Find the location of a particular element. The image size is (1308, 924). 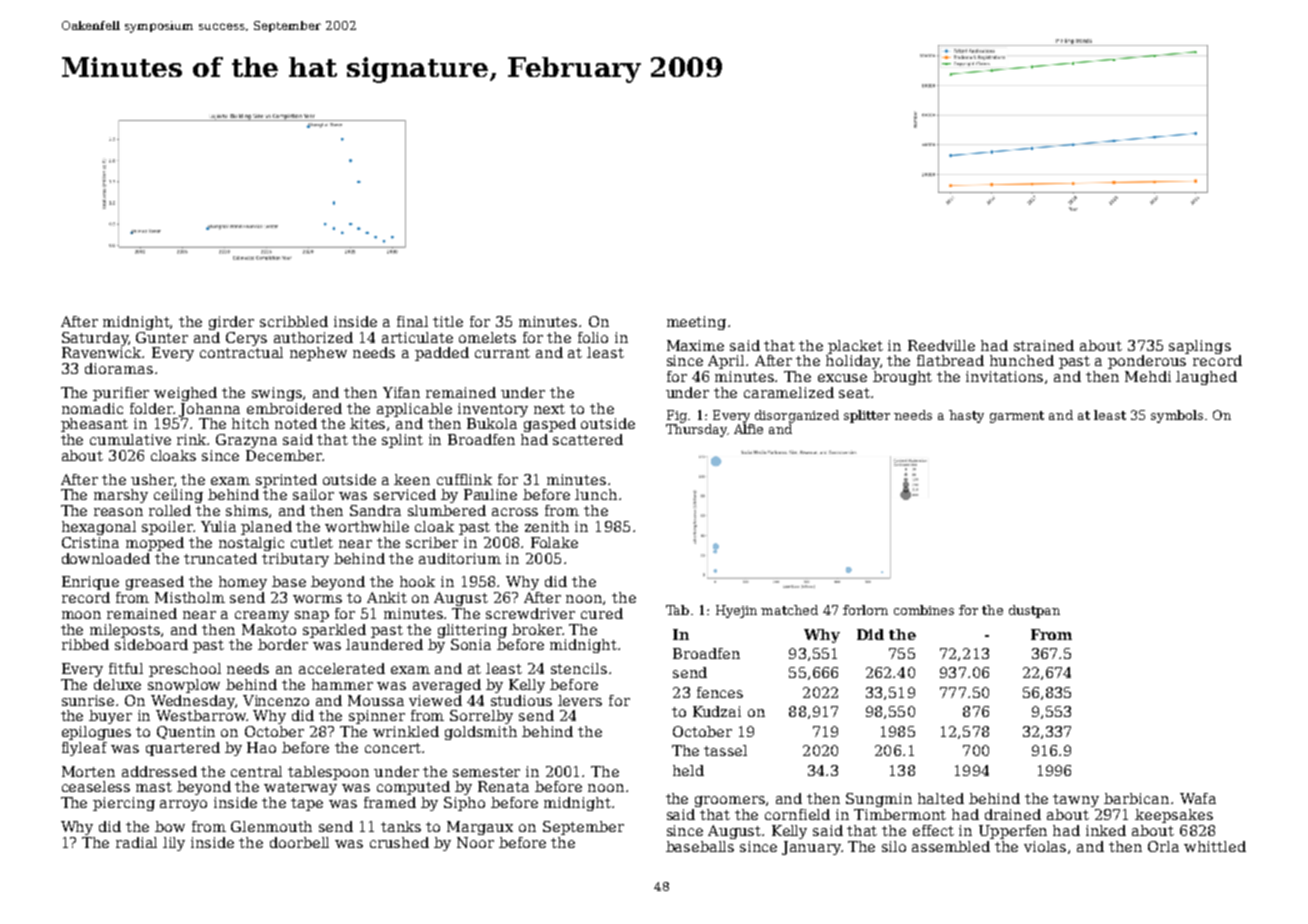

nostalgic is located at coordinates (251, 544).
